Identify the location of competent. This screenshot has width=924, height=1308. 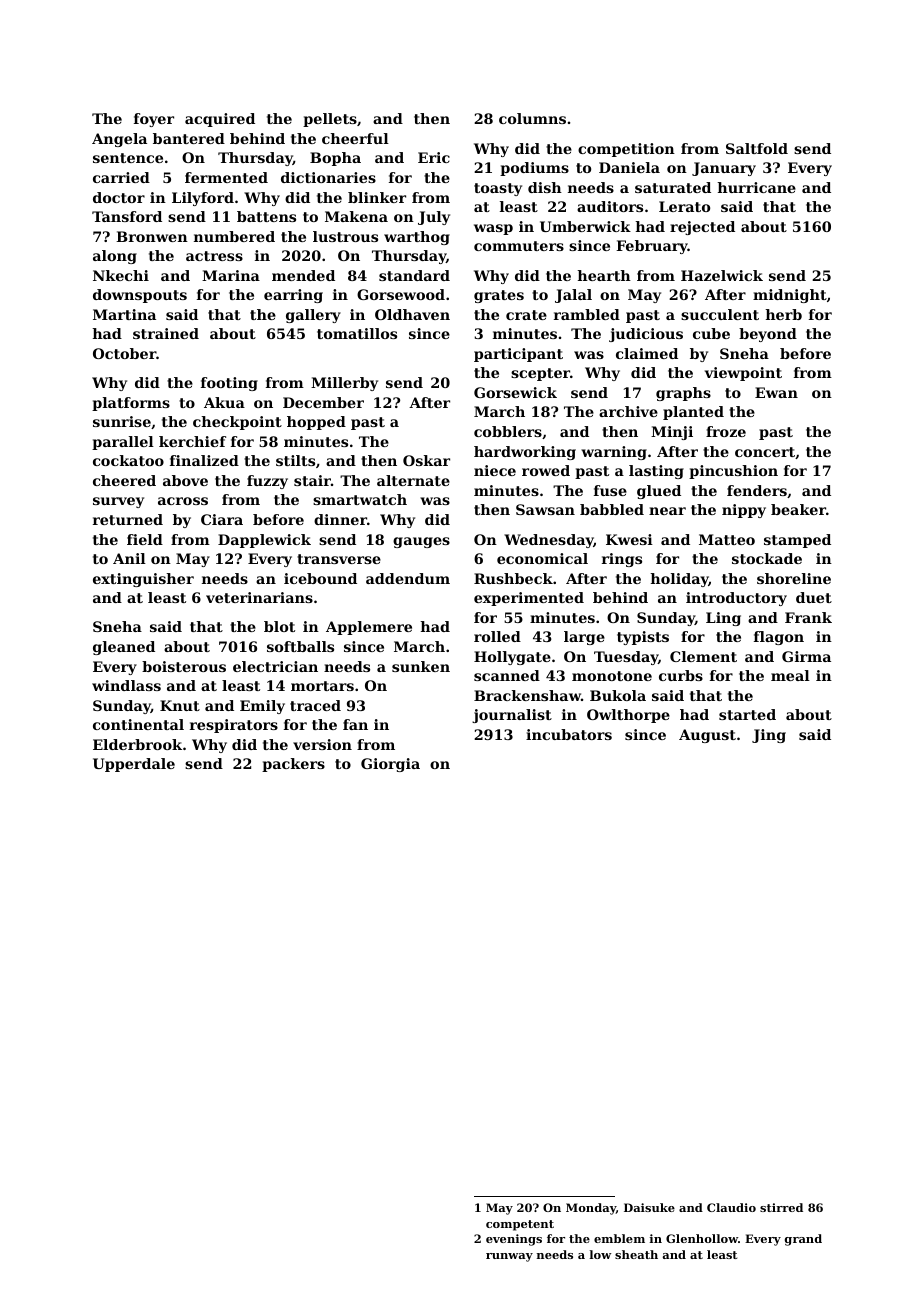
(520, 1225).
